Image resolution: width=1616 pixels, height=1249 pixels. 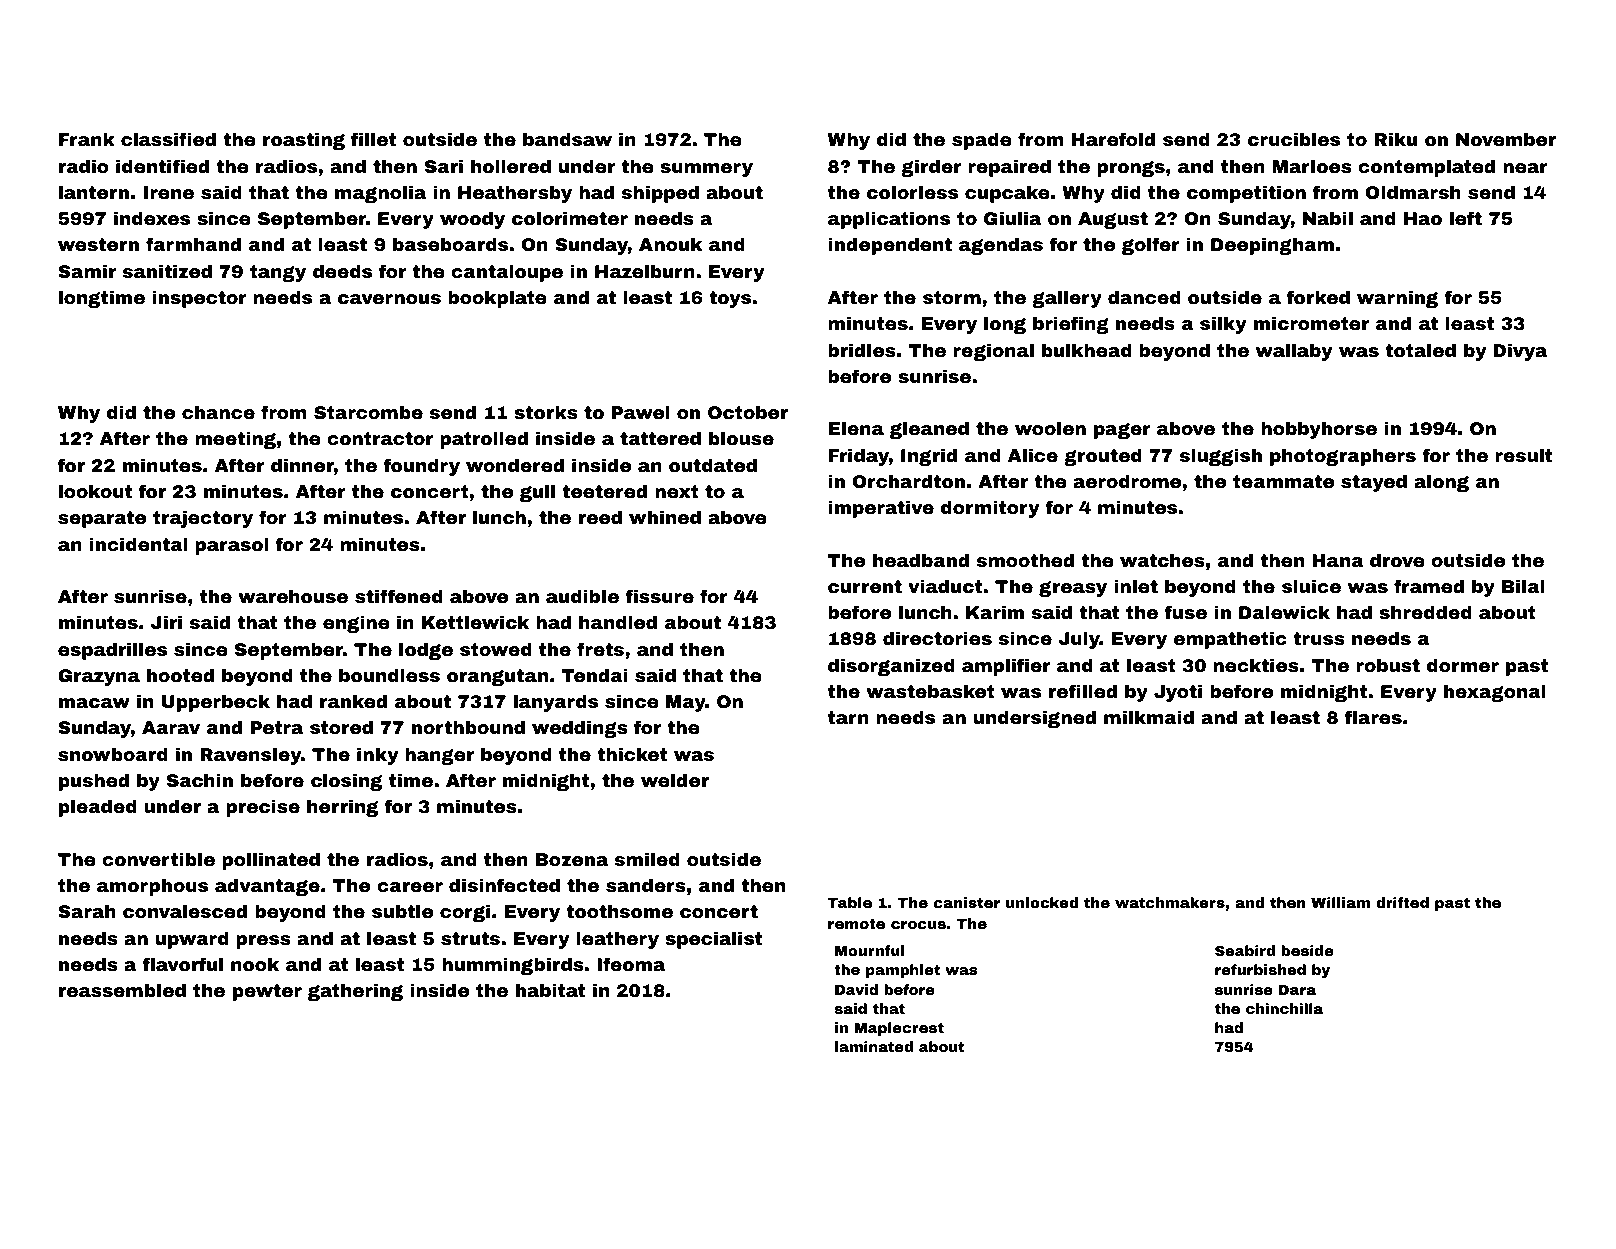 I want to click on bookplate, so click(x=497, y=299).
